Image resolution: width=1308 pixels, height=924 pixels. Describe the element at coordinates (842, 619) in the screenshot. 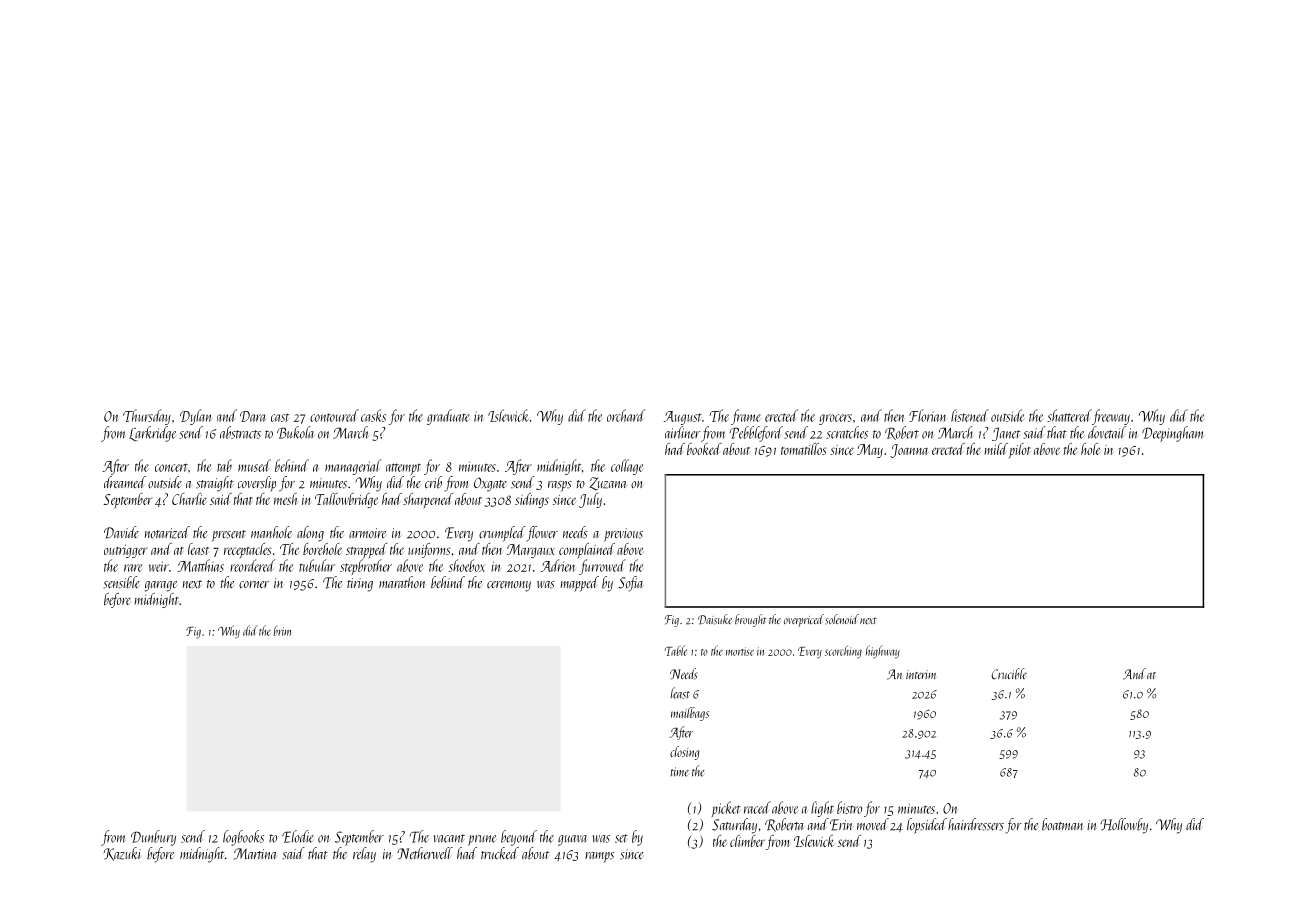

I see `solenoid` at that location.
